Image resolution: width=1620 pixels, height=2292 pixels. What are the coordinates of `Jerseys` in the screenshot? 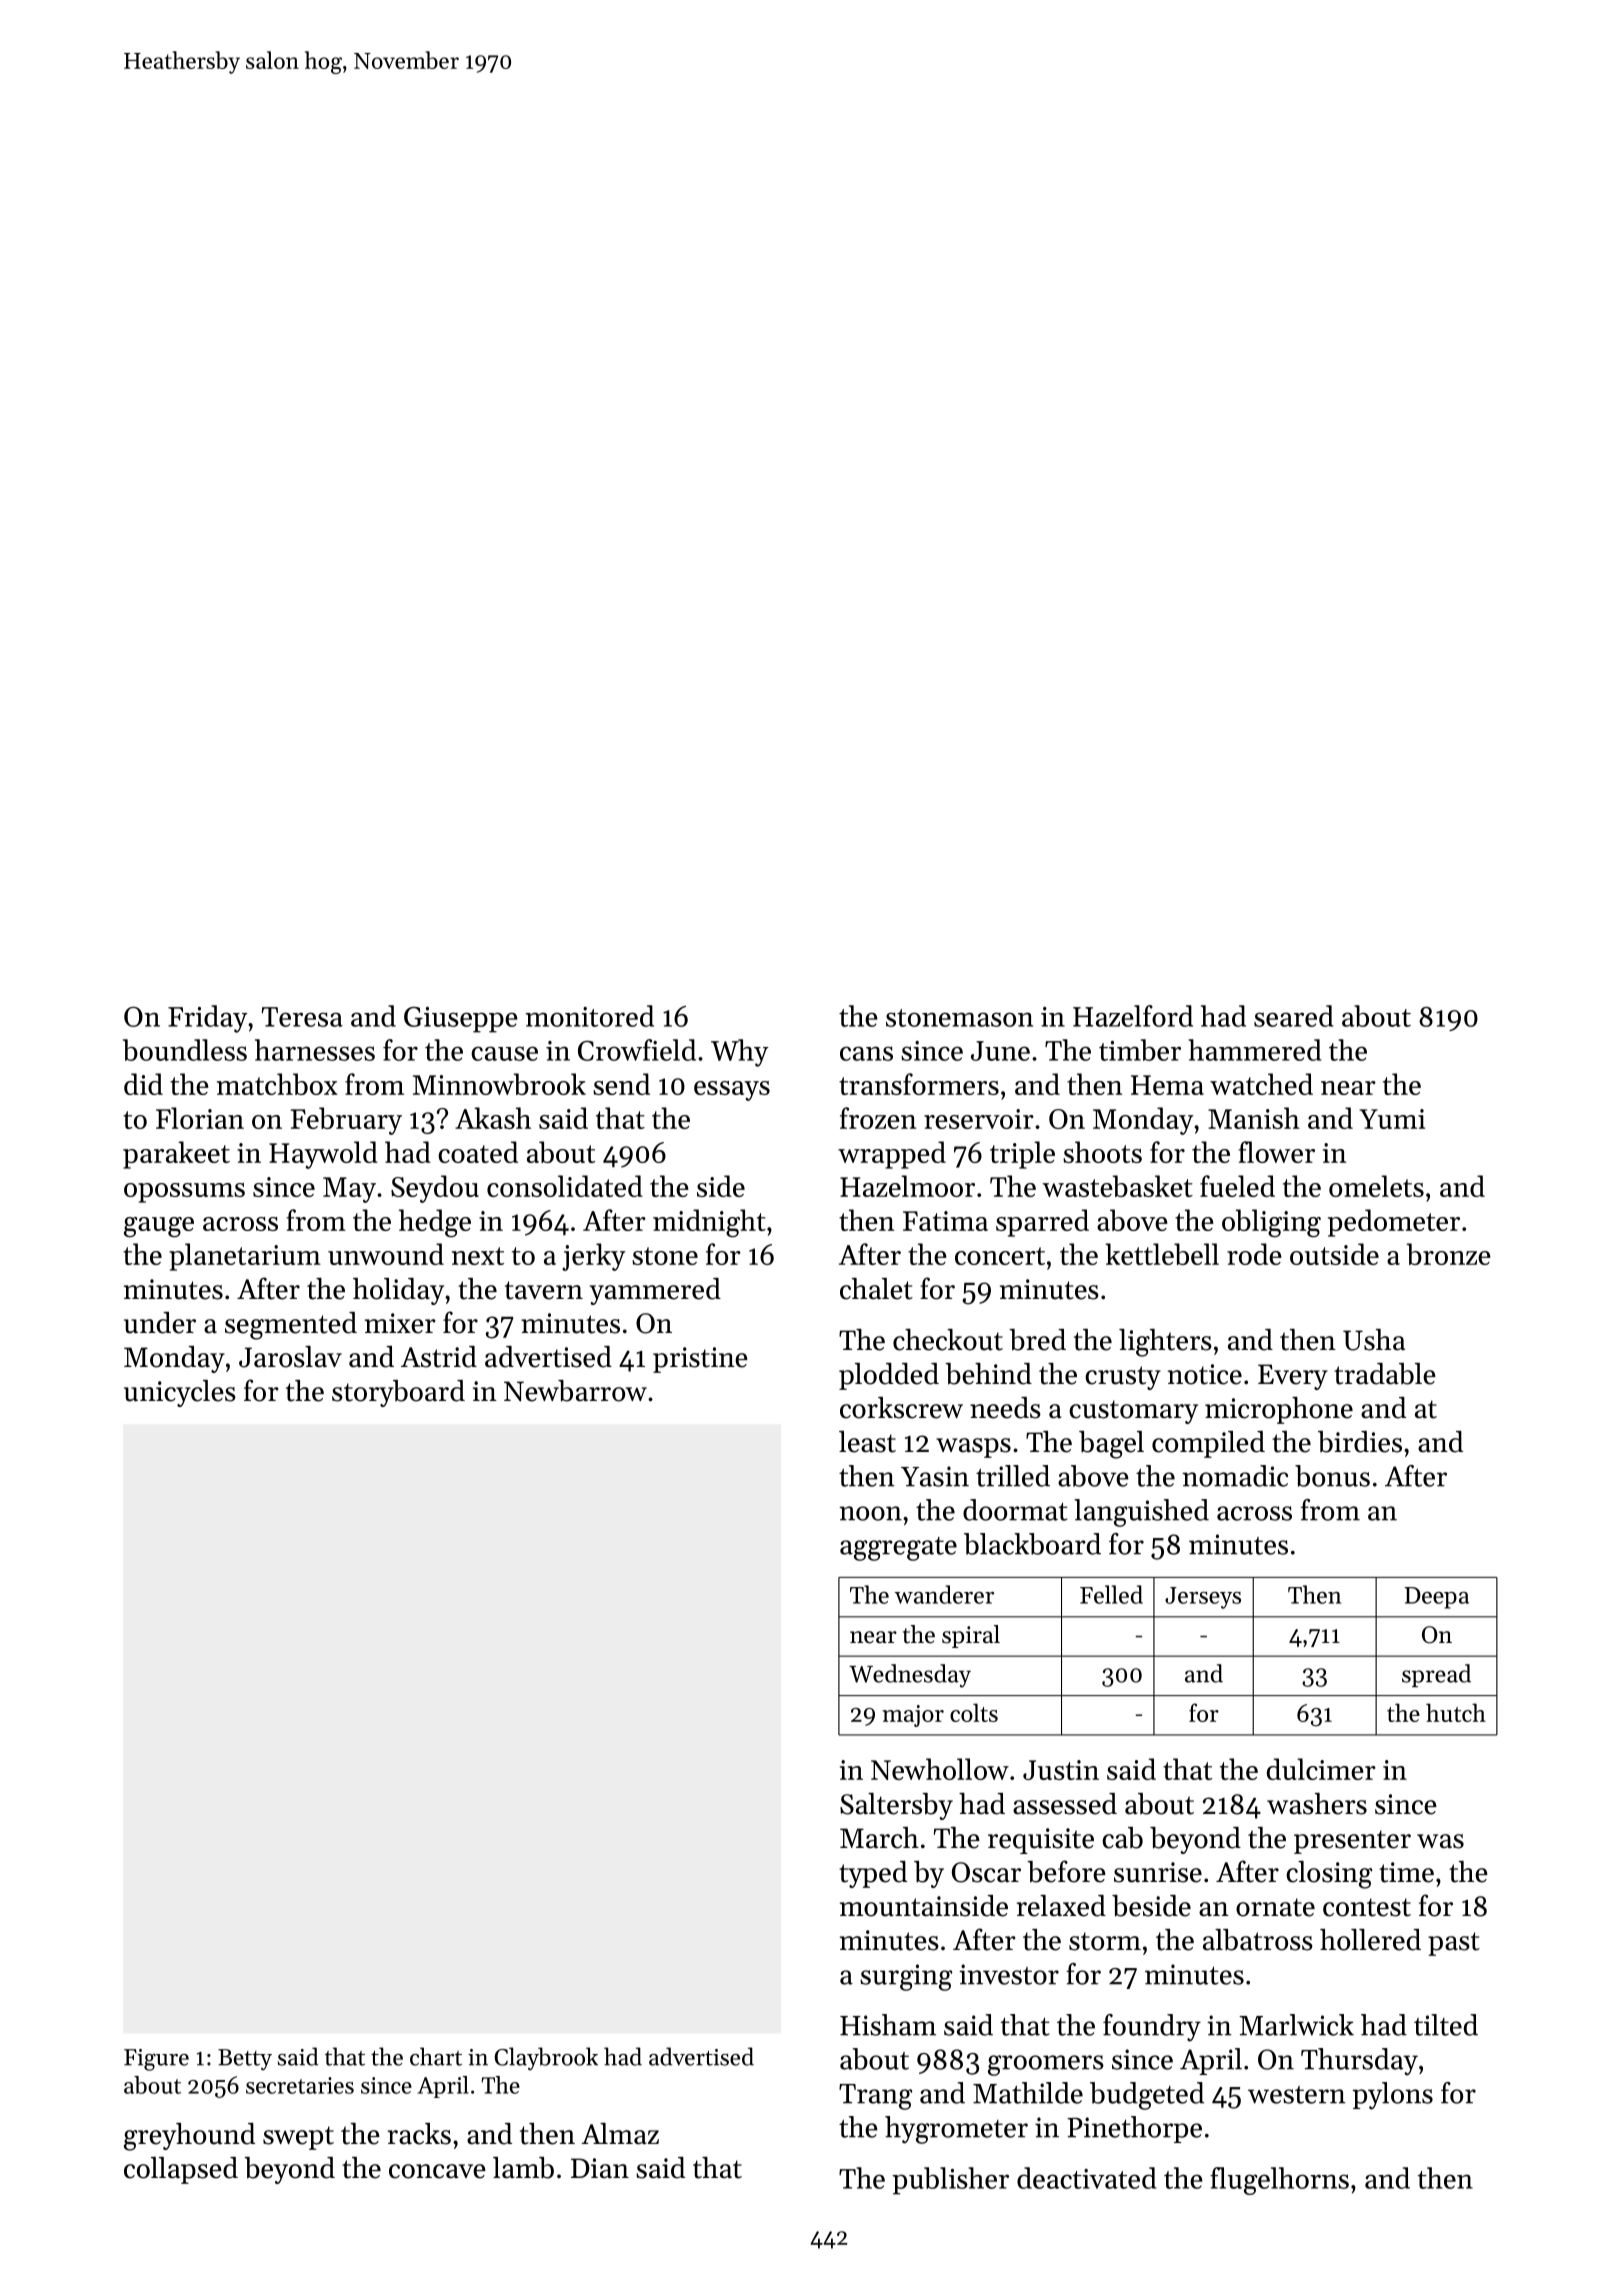 It's located at (1203, 1598).
